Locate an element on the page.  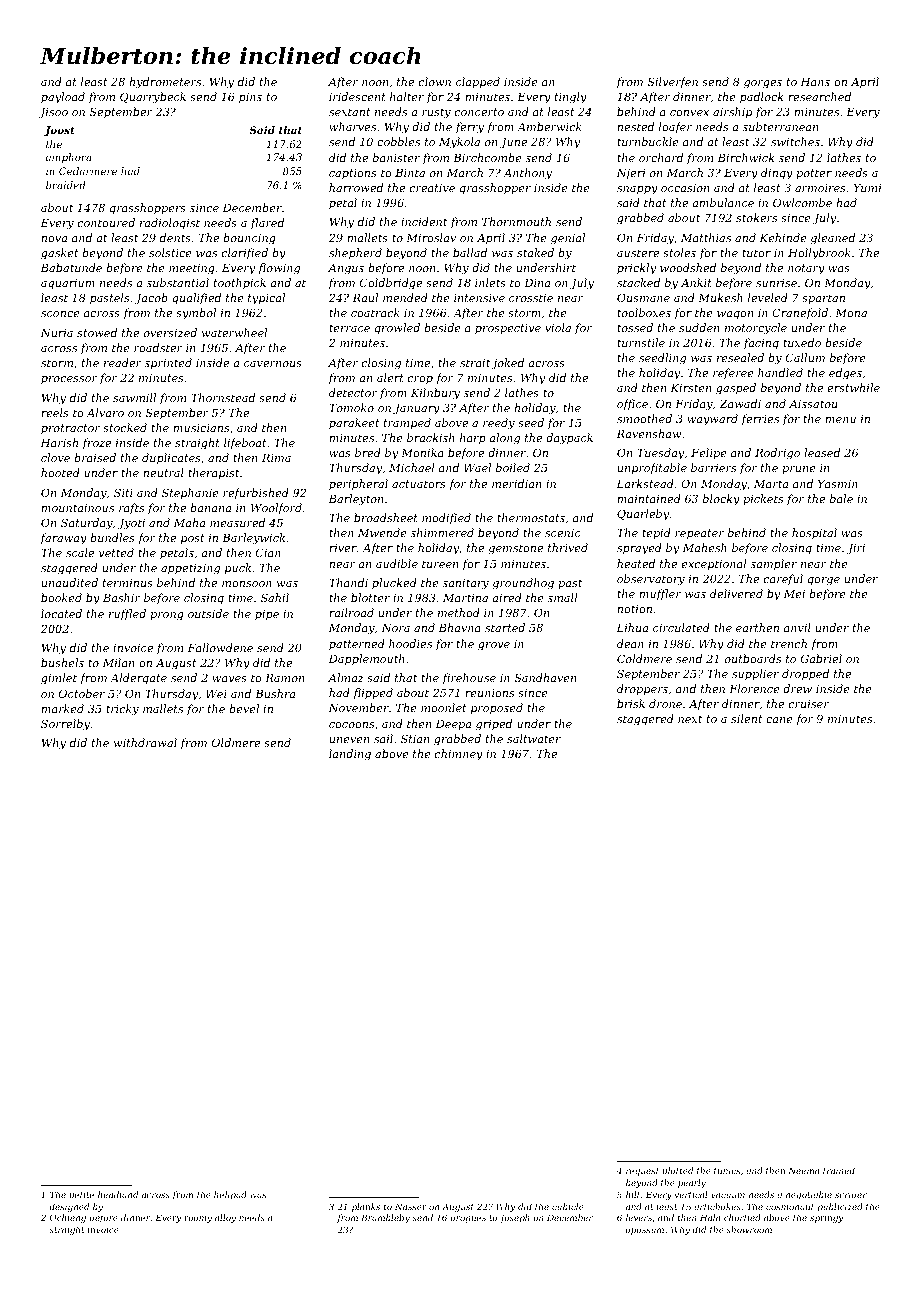
January is located at coordinates (416, 409).
